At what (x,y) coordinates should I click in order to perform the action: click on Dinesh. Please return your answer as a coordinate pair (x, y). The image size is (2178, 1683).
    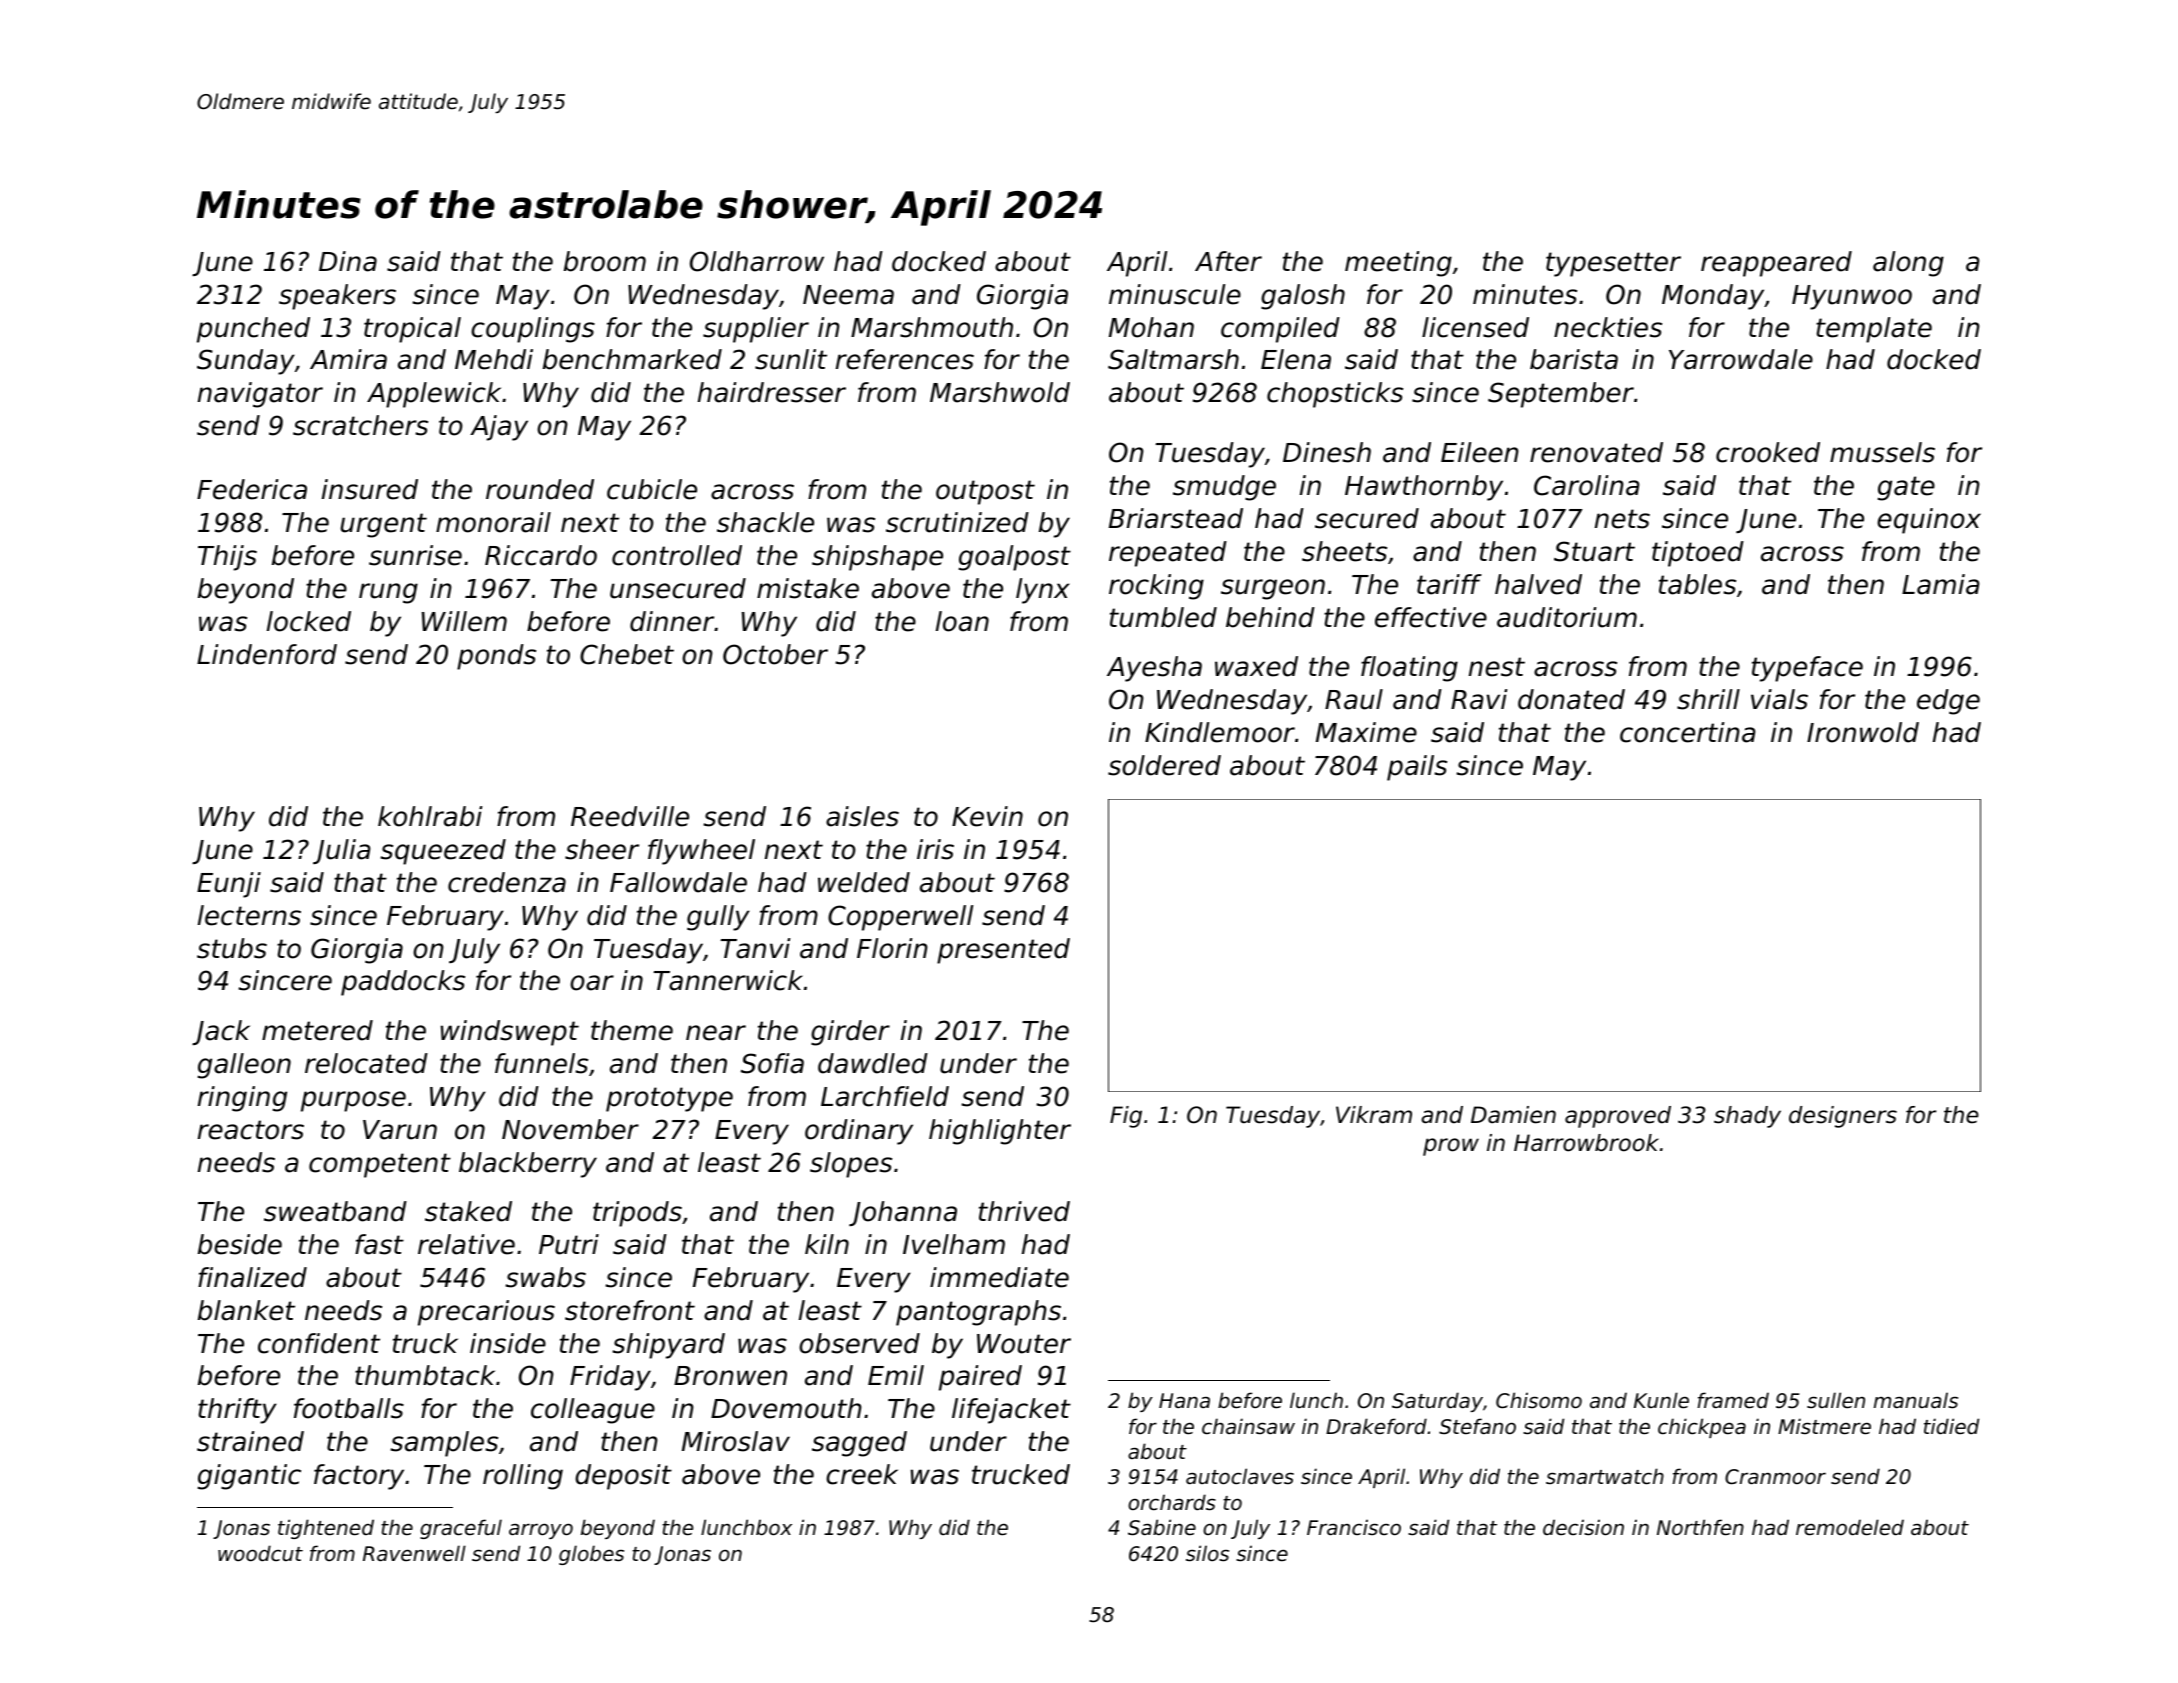
    Looking at the image, I should click on (1327, 452).
